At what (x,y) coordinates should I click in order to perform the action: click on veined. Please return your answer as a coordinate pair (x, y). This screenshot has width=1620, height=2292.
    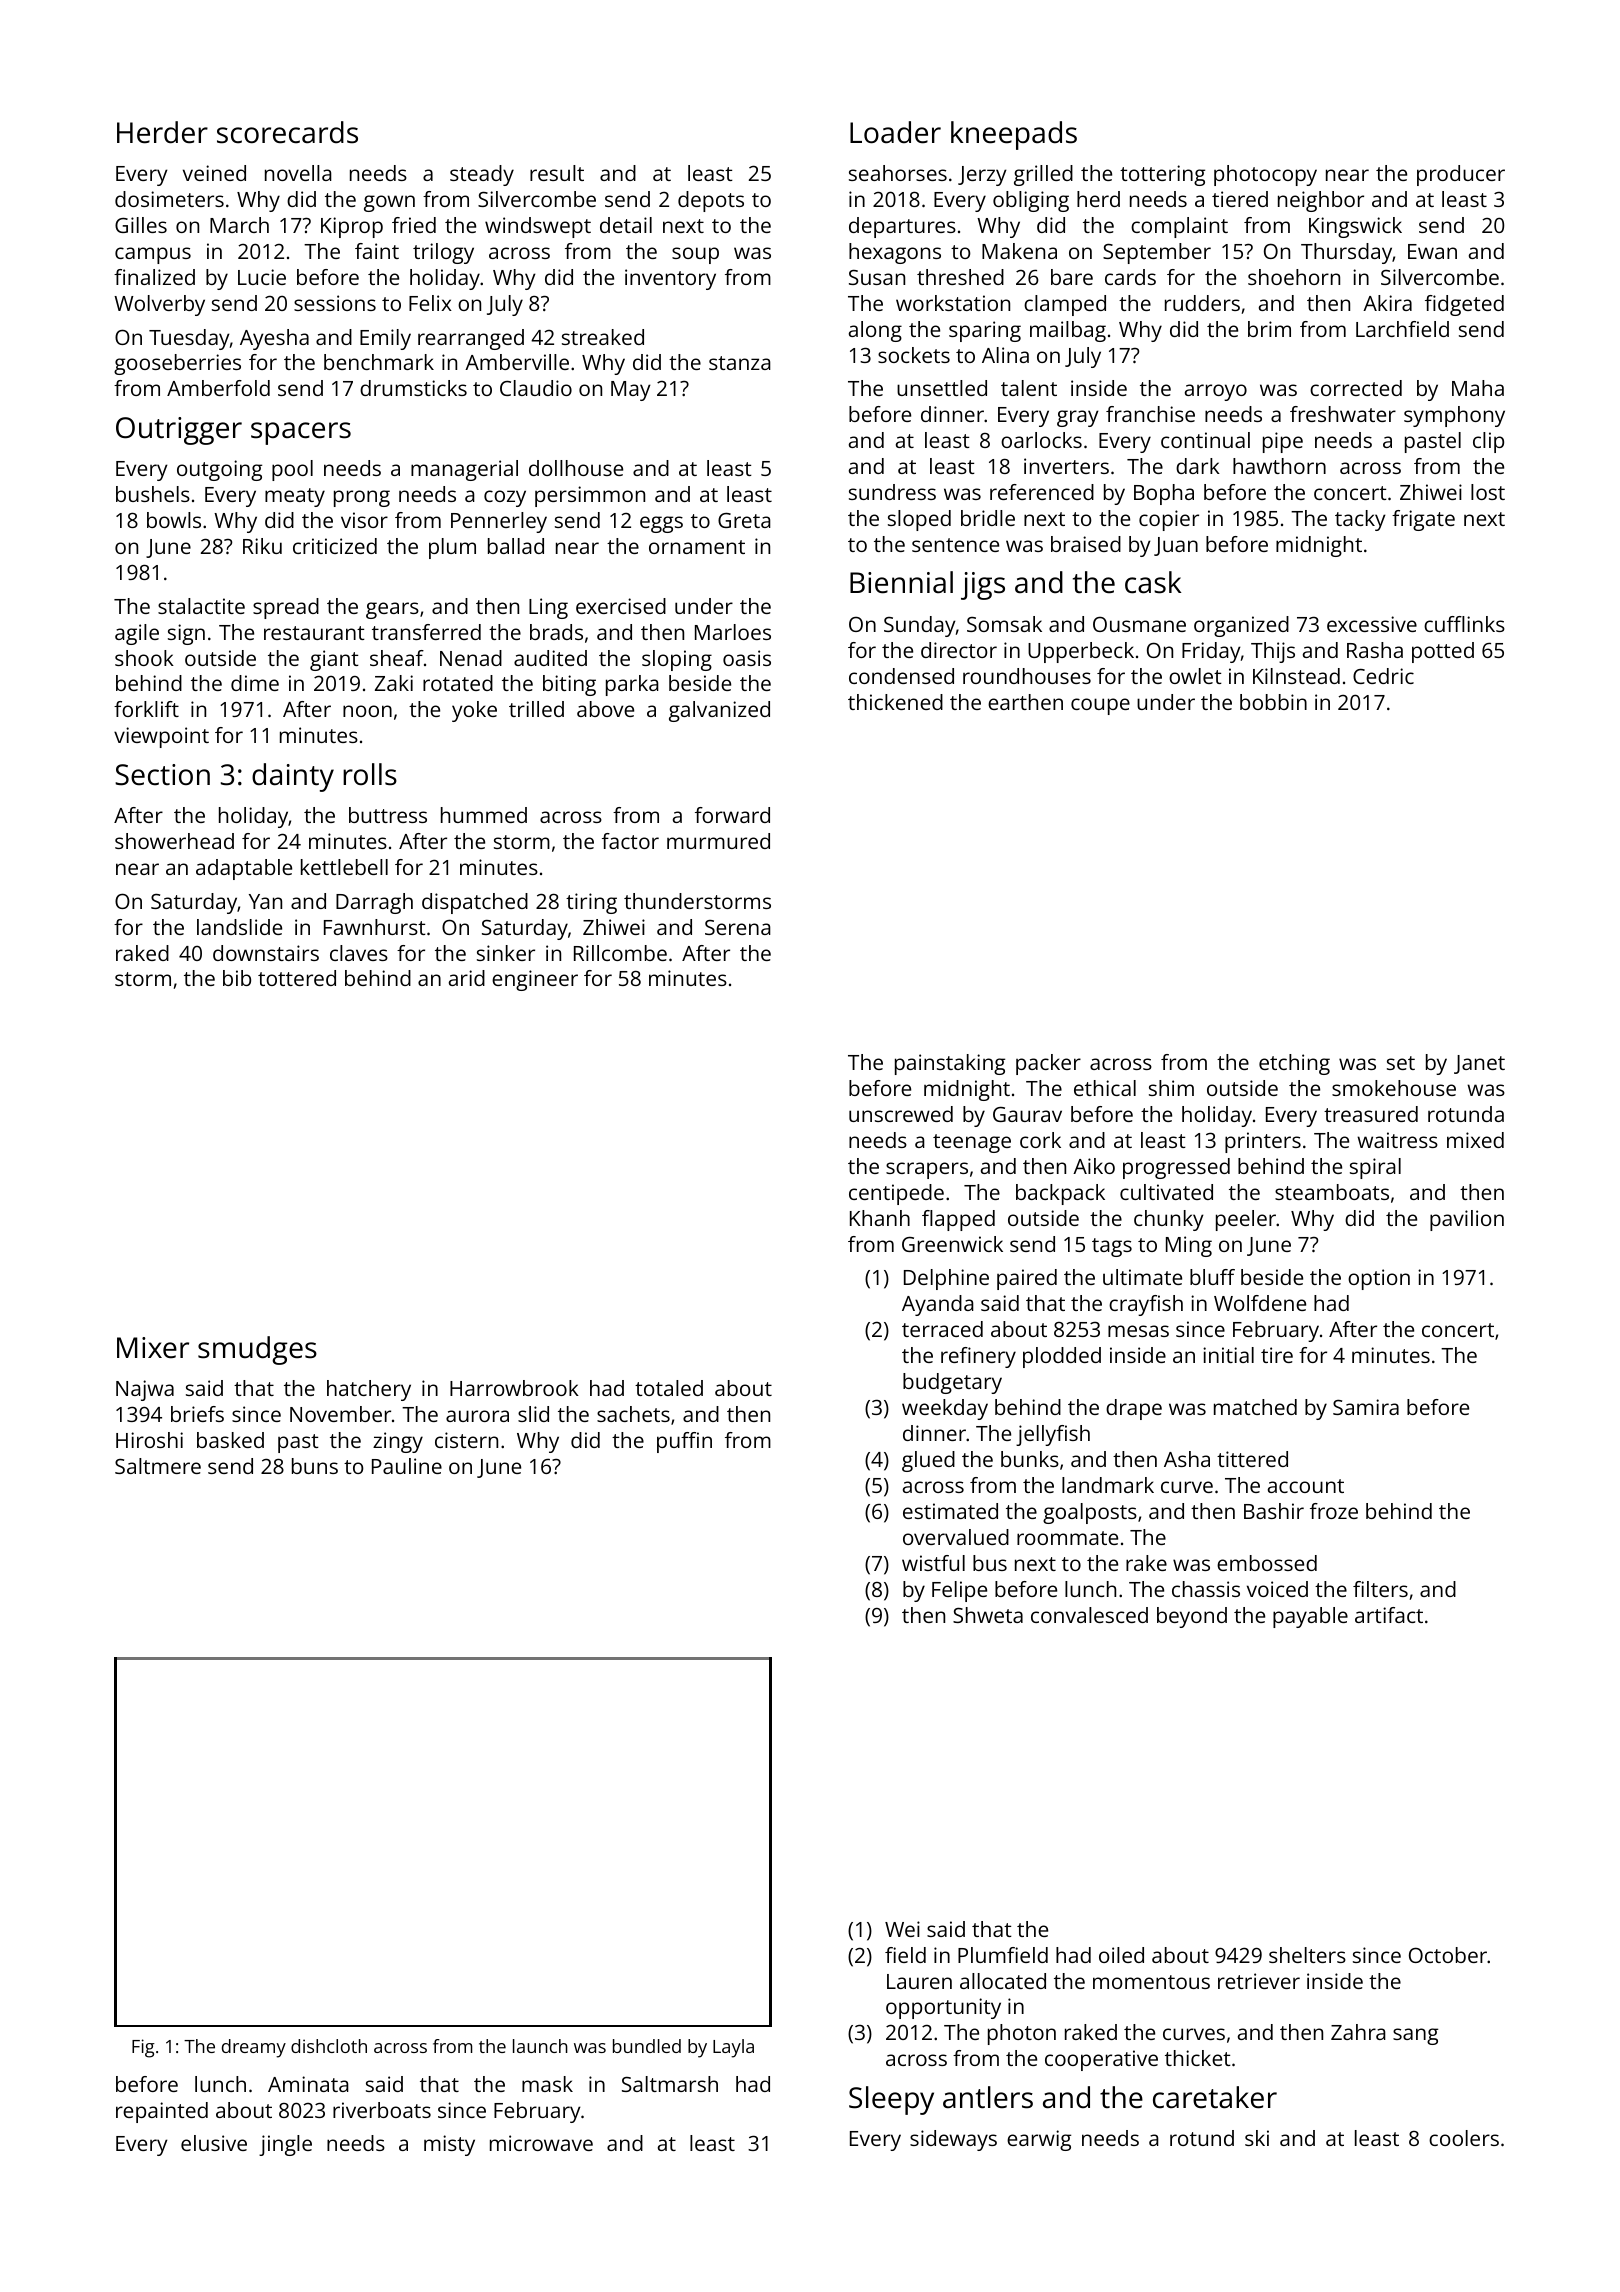
    Looking at the image, I should click on (214, 173).
